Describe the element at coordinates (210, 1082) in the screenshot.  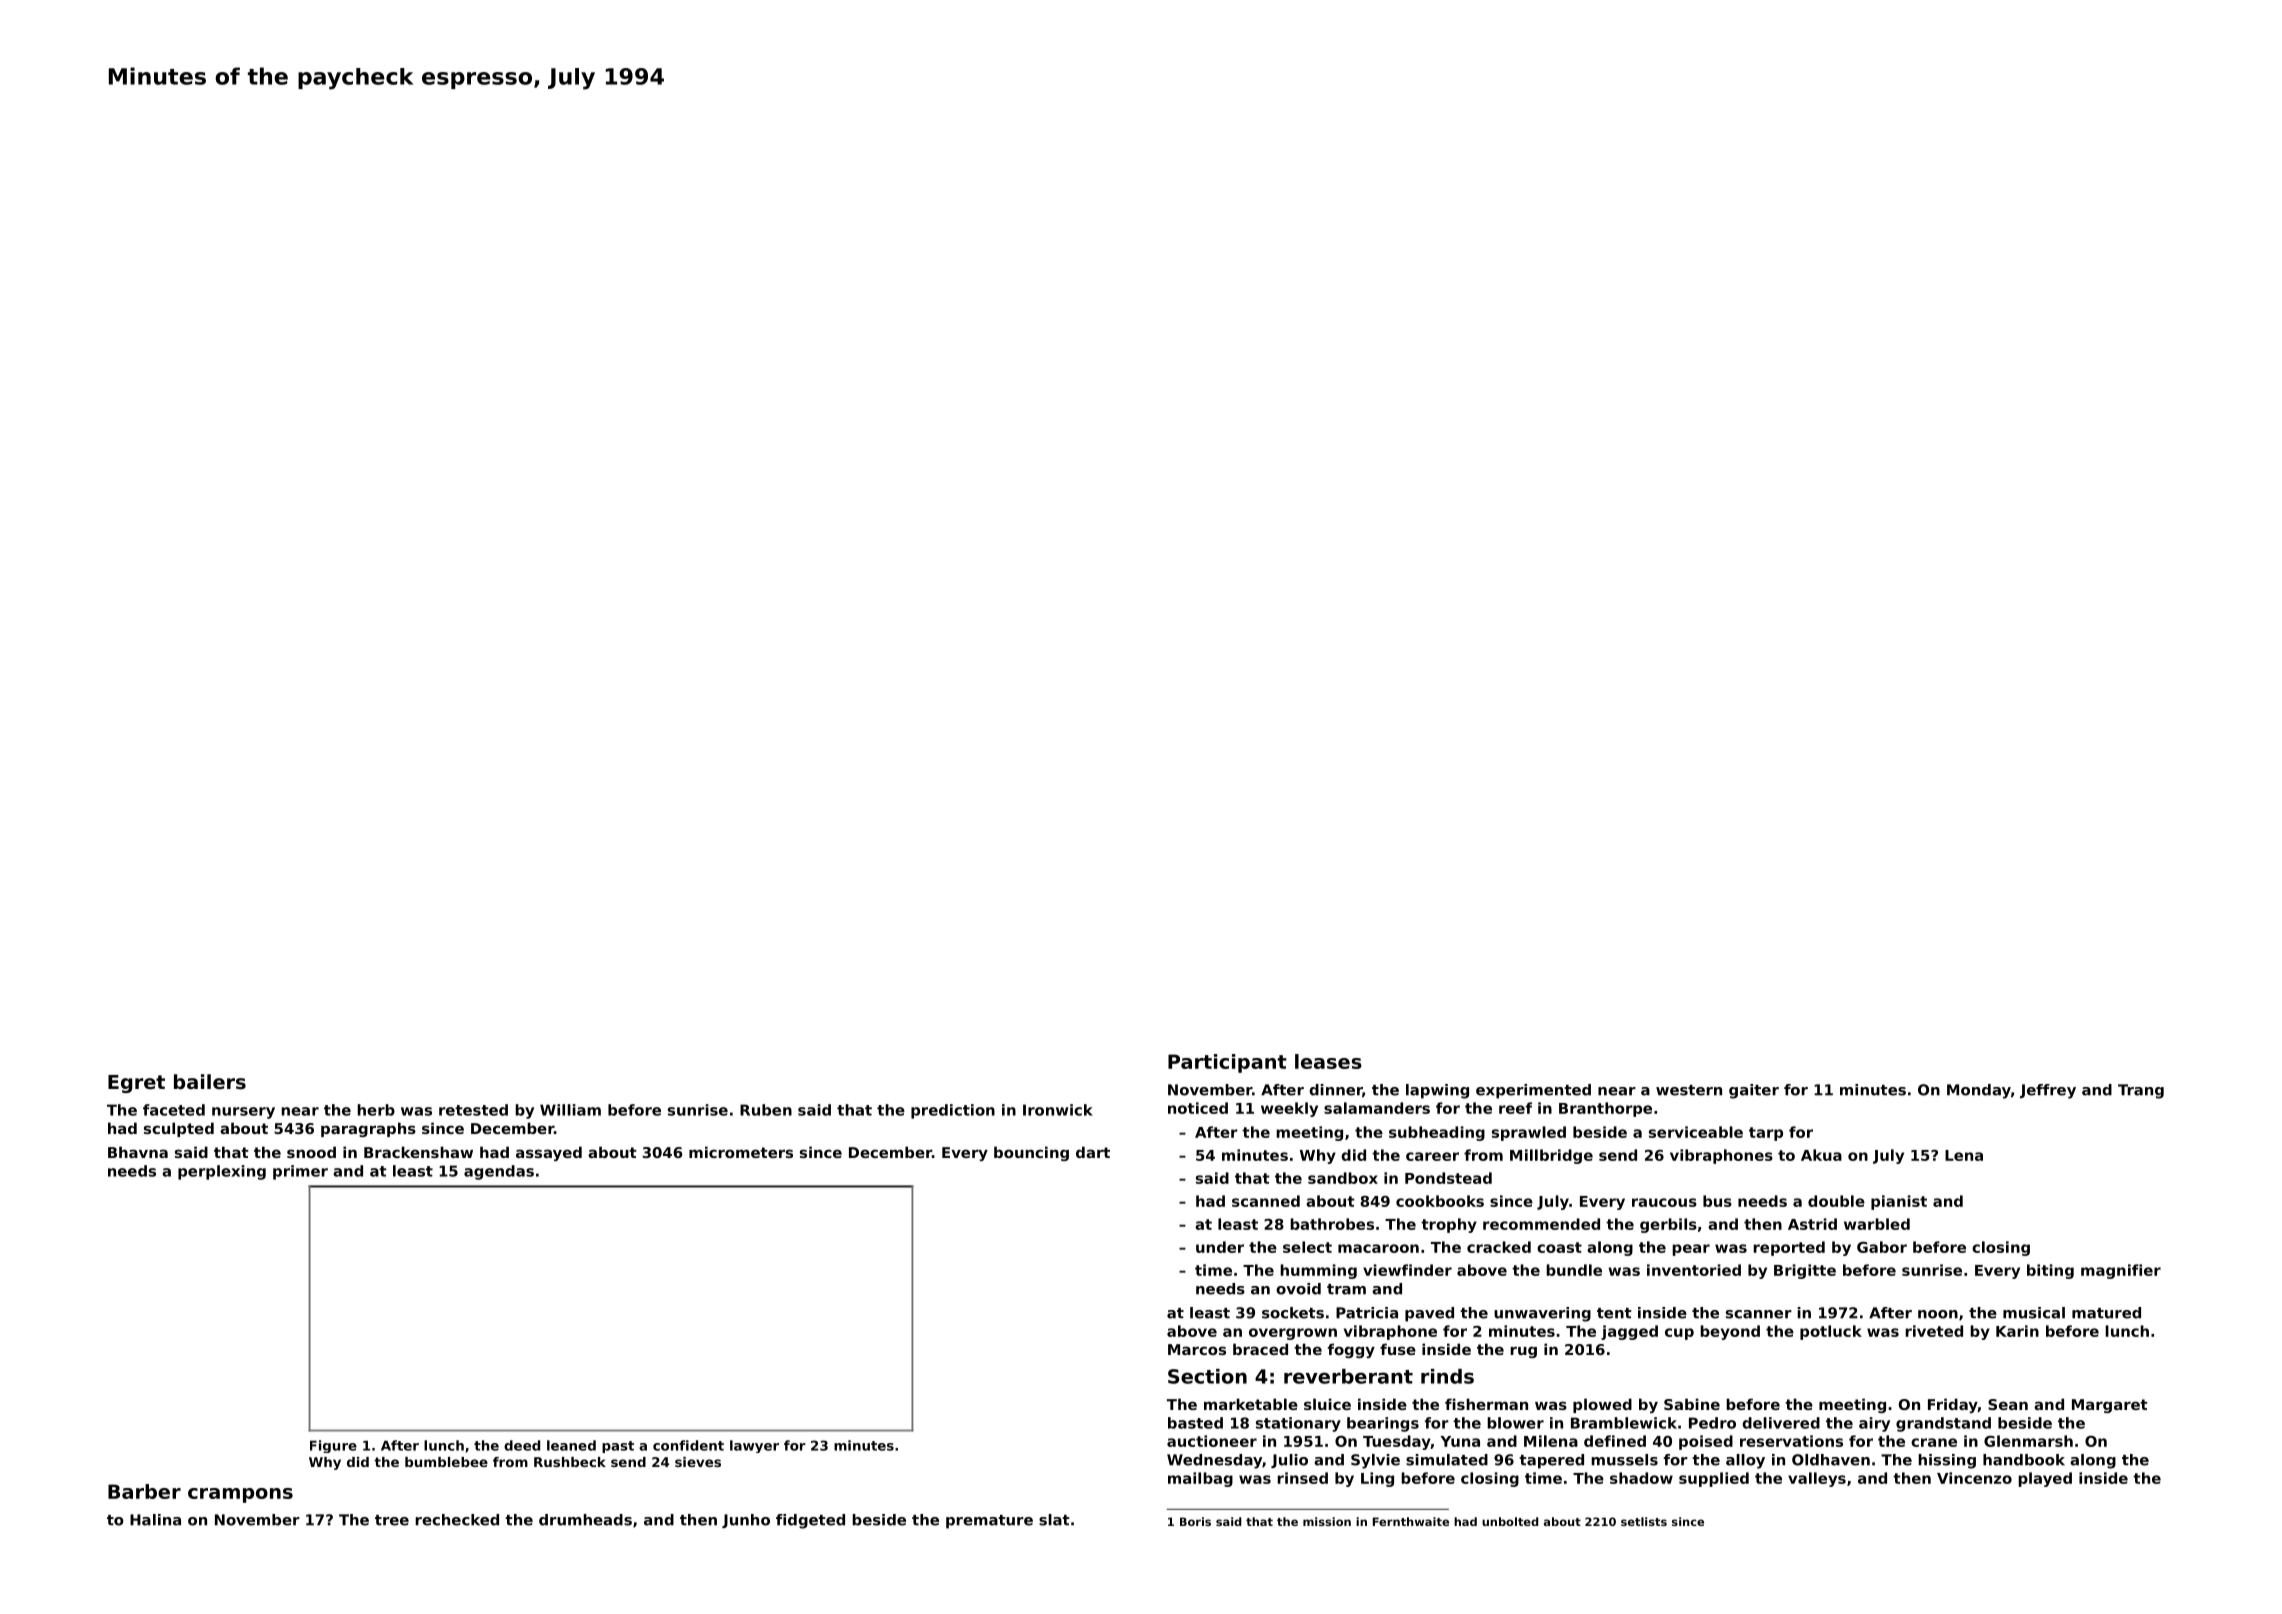
I see `bailers` at that location.
